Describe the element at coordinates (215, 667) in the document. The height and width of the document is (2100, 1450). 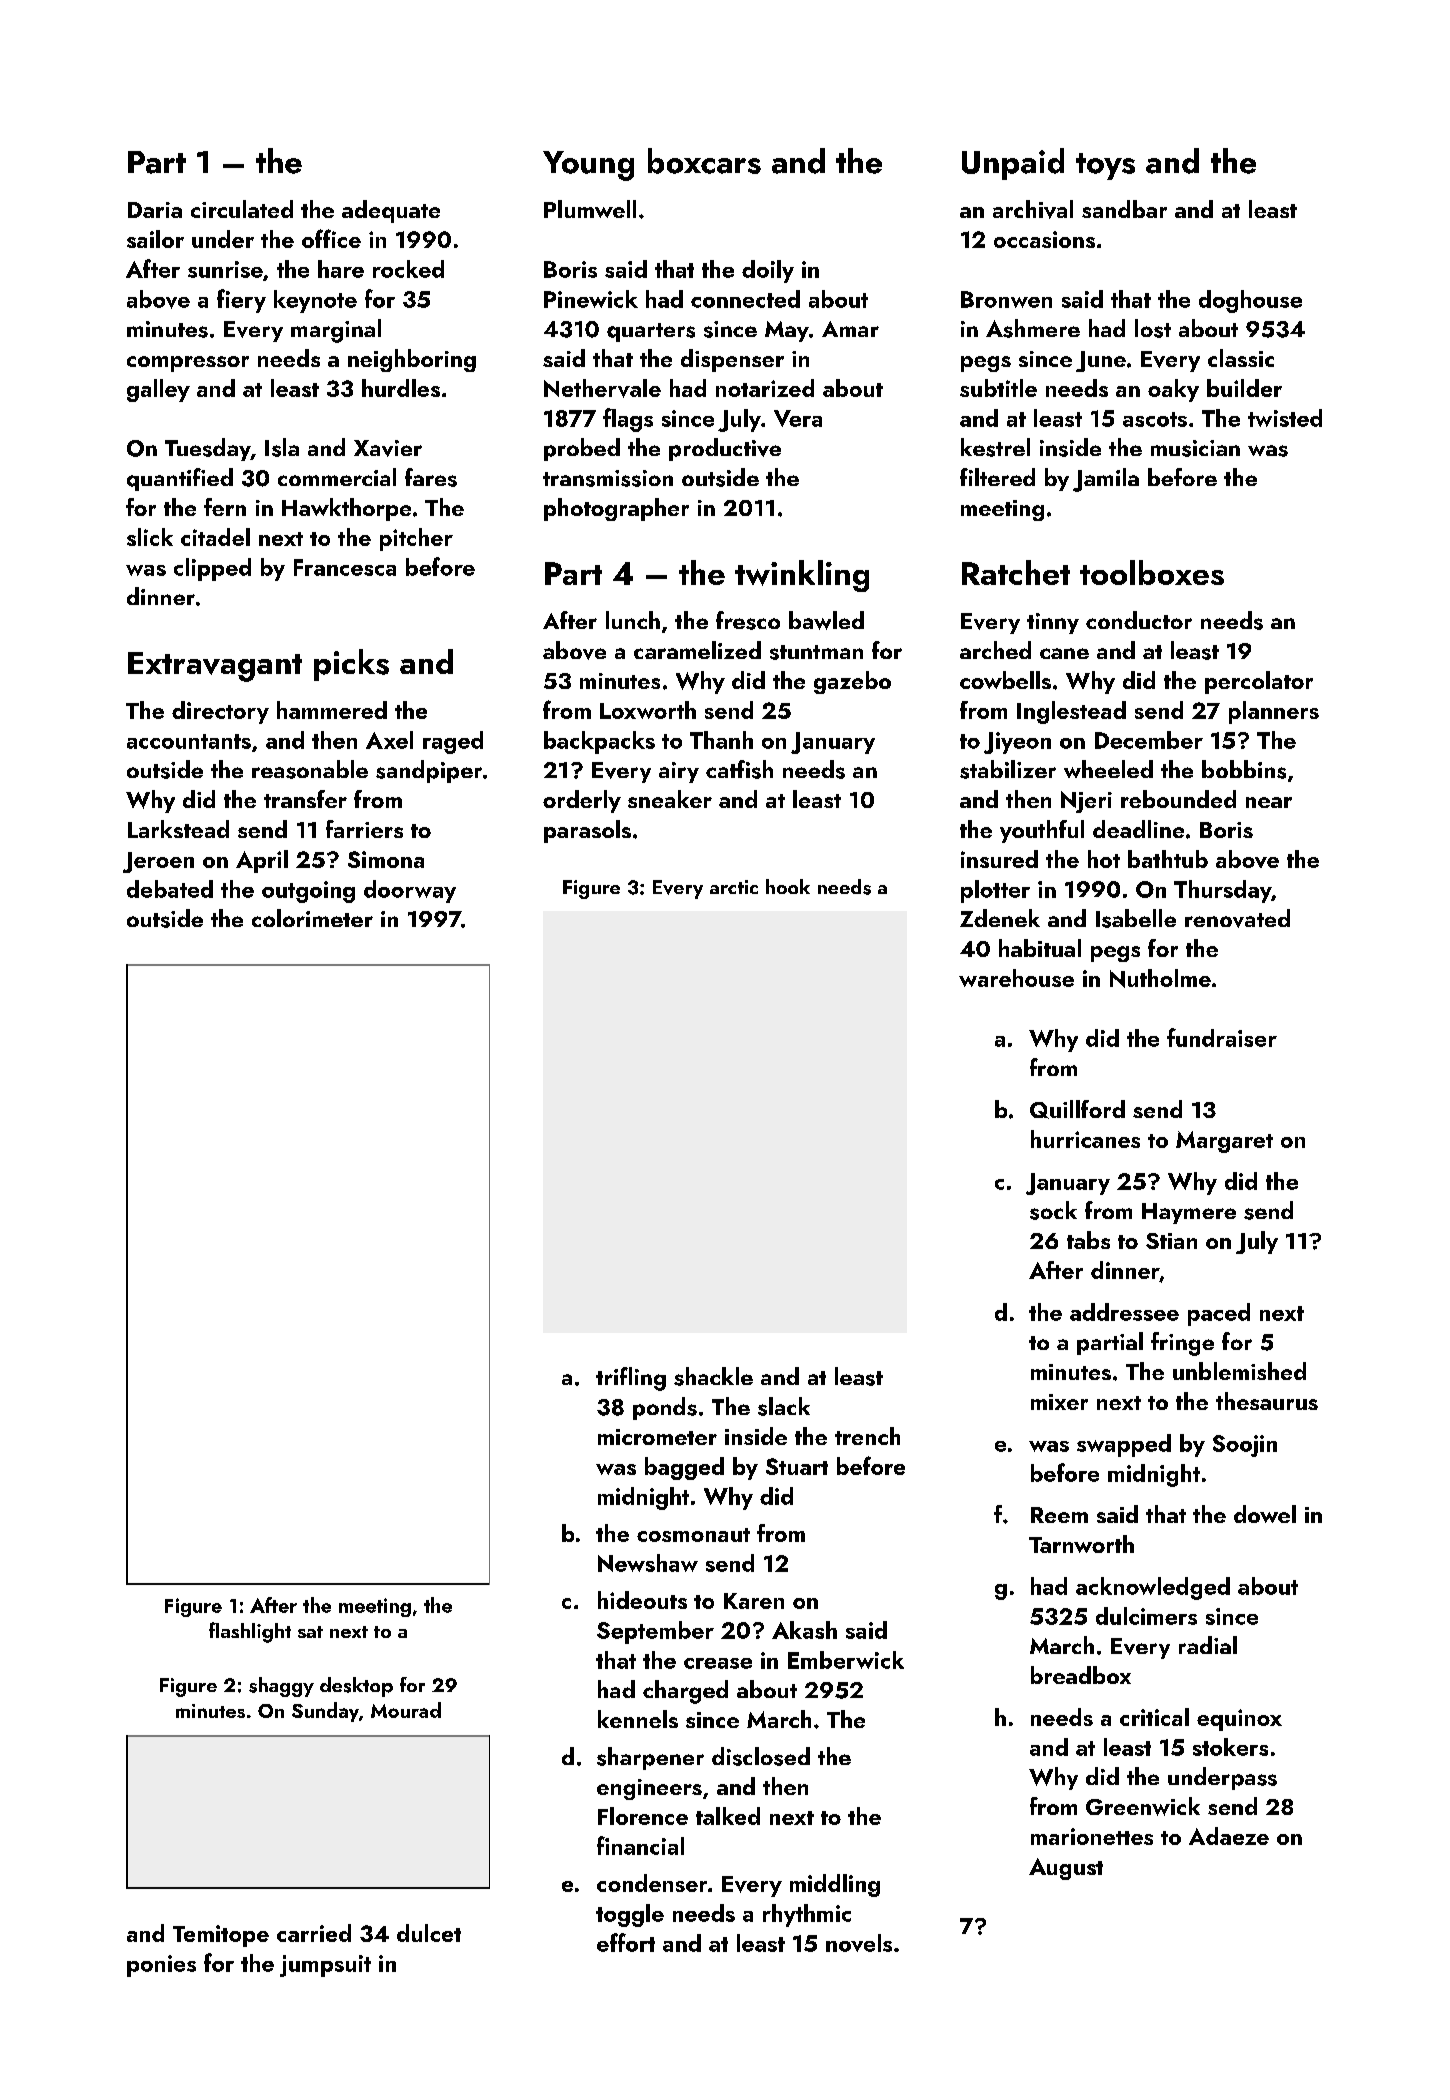
I see `Extravagant` at that location.
